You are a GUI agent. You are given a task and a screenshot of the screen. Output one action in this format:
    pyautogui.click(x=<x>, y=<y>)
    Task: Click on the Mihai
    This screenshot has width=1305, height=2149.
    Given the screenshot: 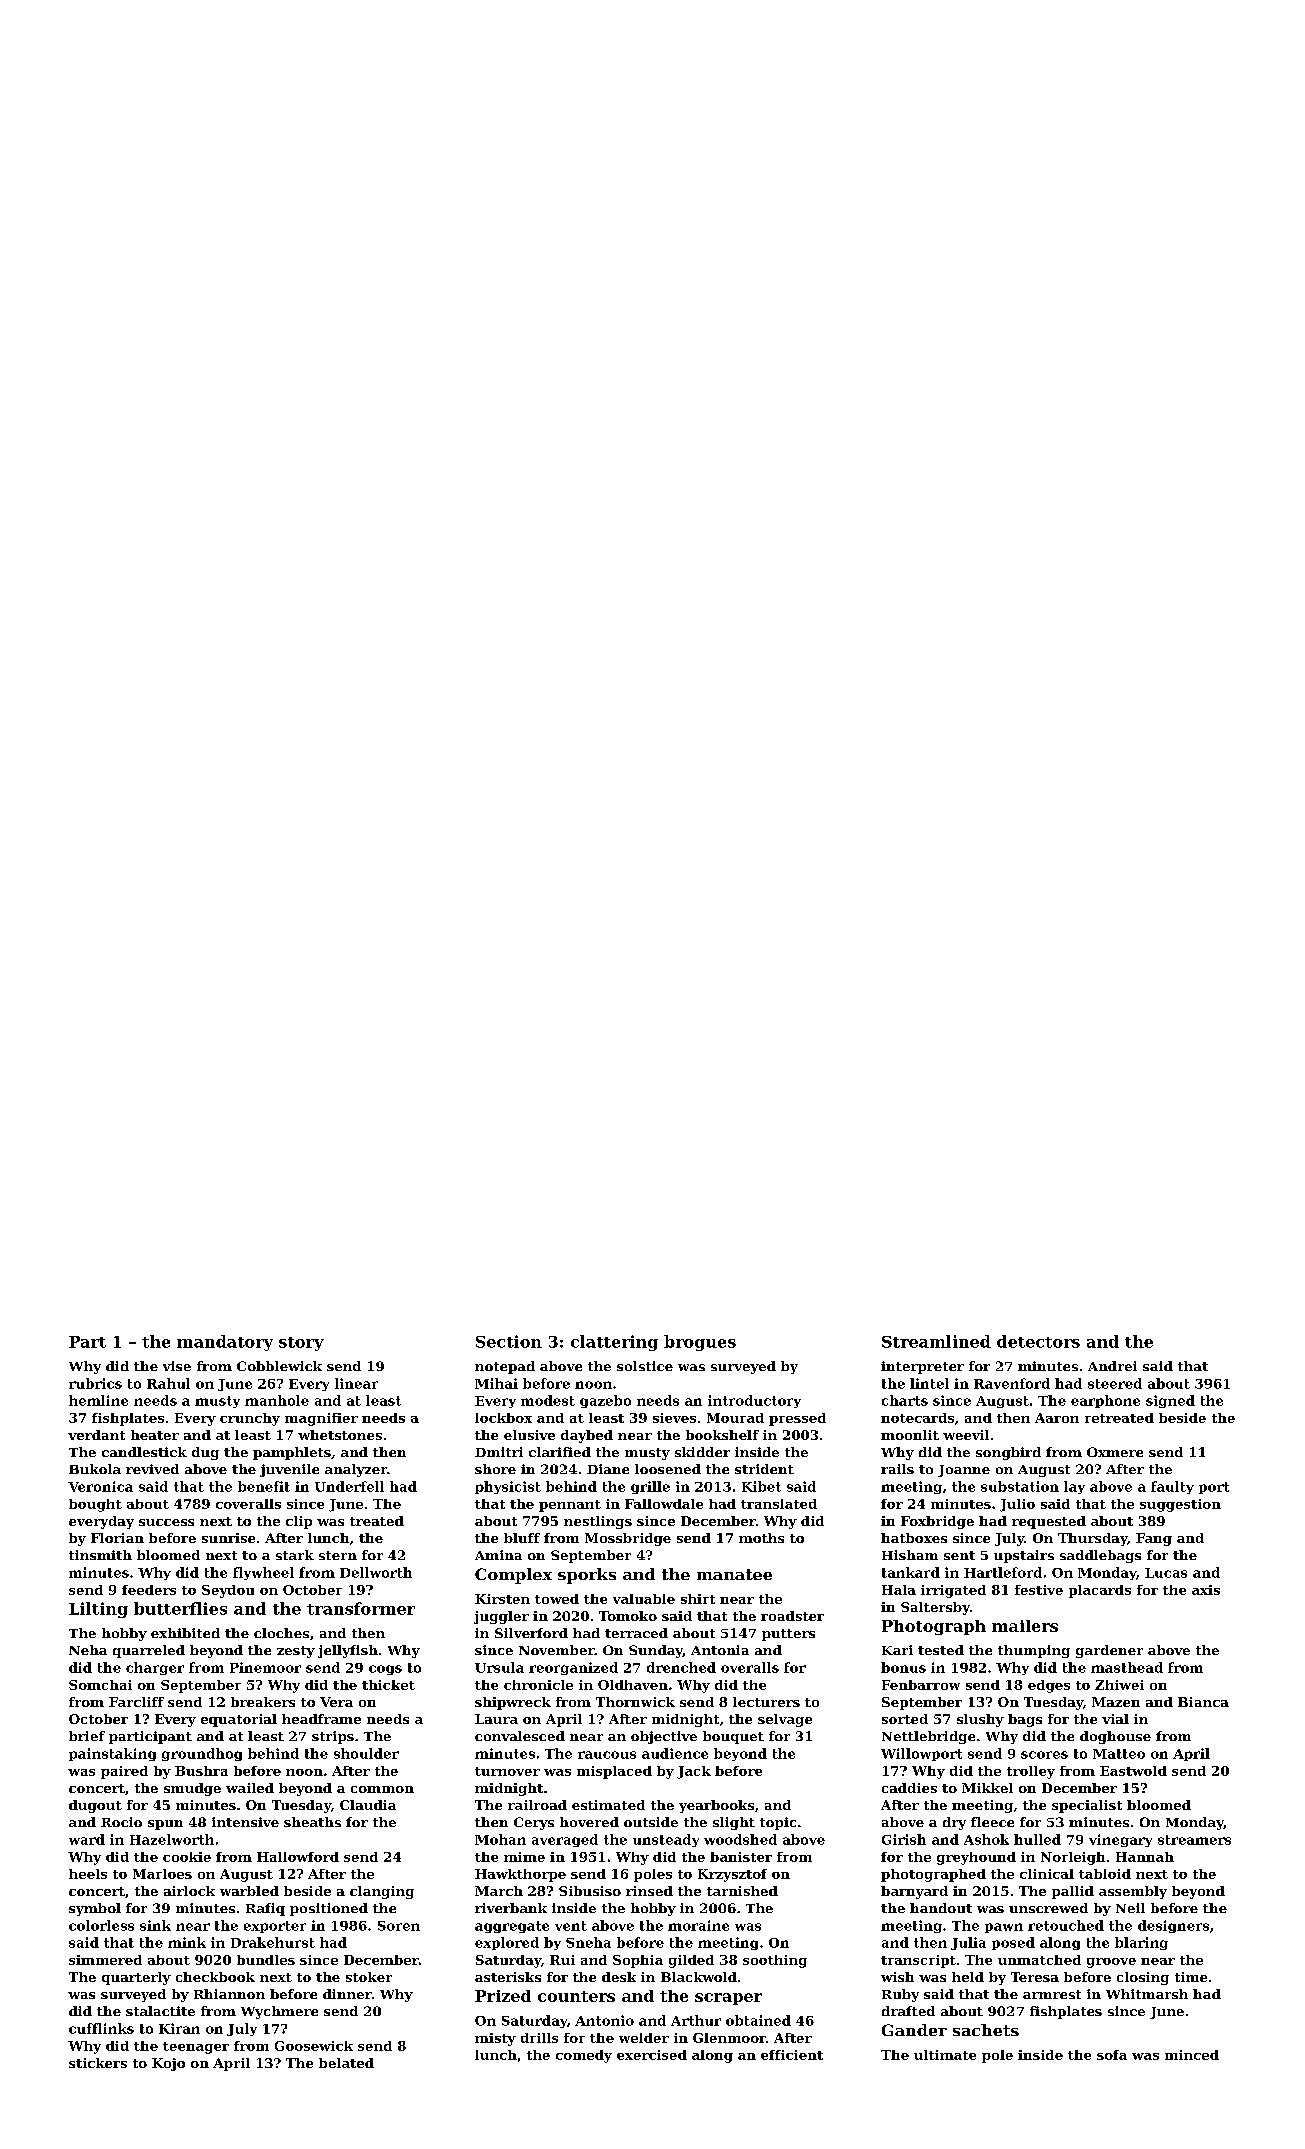 What is the action you would take?
    pyautogui.click(x=496, y=1383)
